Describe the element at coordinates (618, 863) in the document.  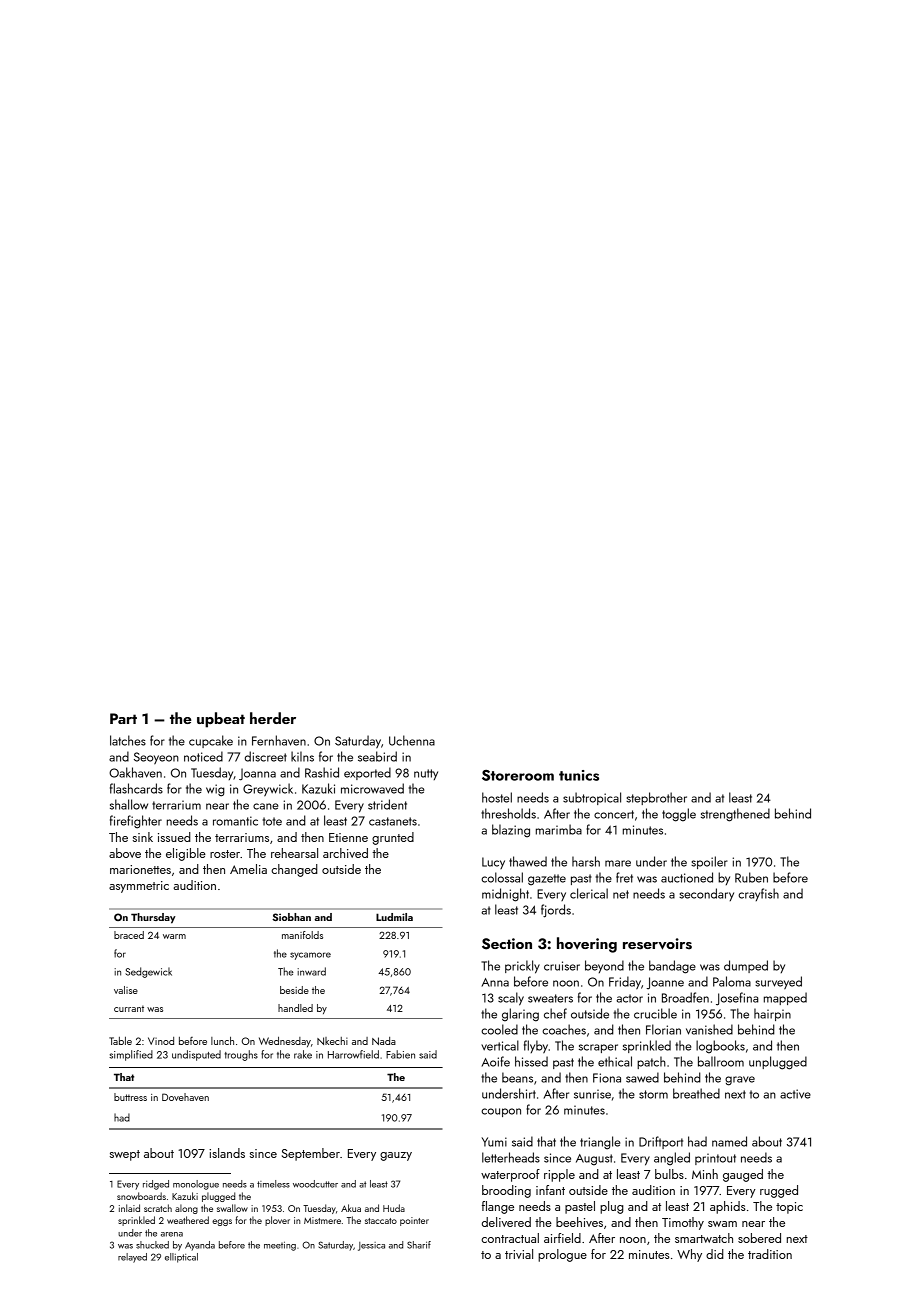
I see `mare` at that location.
